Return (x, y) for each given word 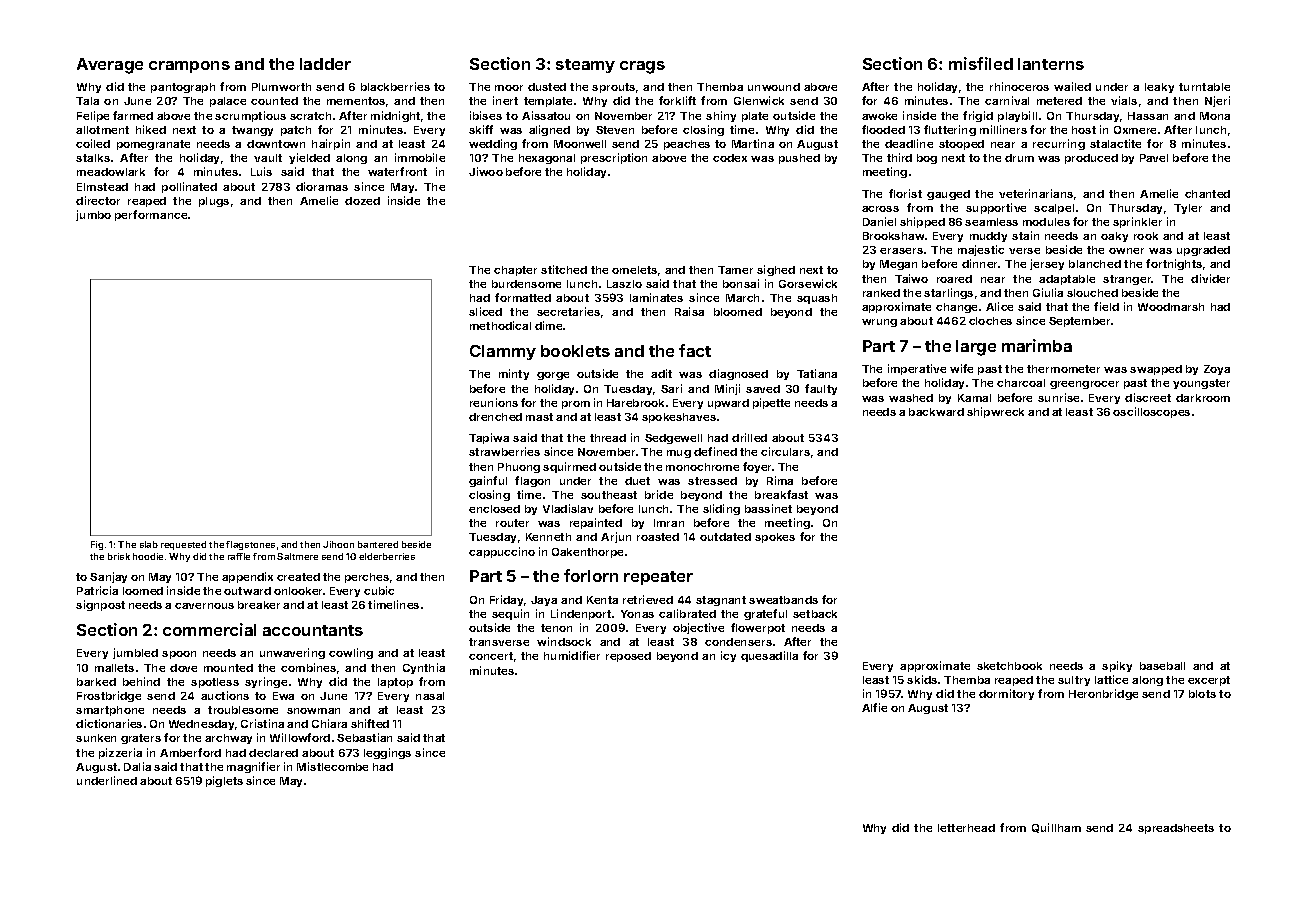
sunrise (1058, 397)
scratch (310, 116)
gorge (553, 376)
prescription (614, 158)
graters (141, 739)
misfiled (981, 63)
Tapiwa (489, 438)
